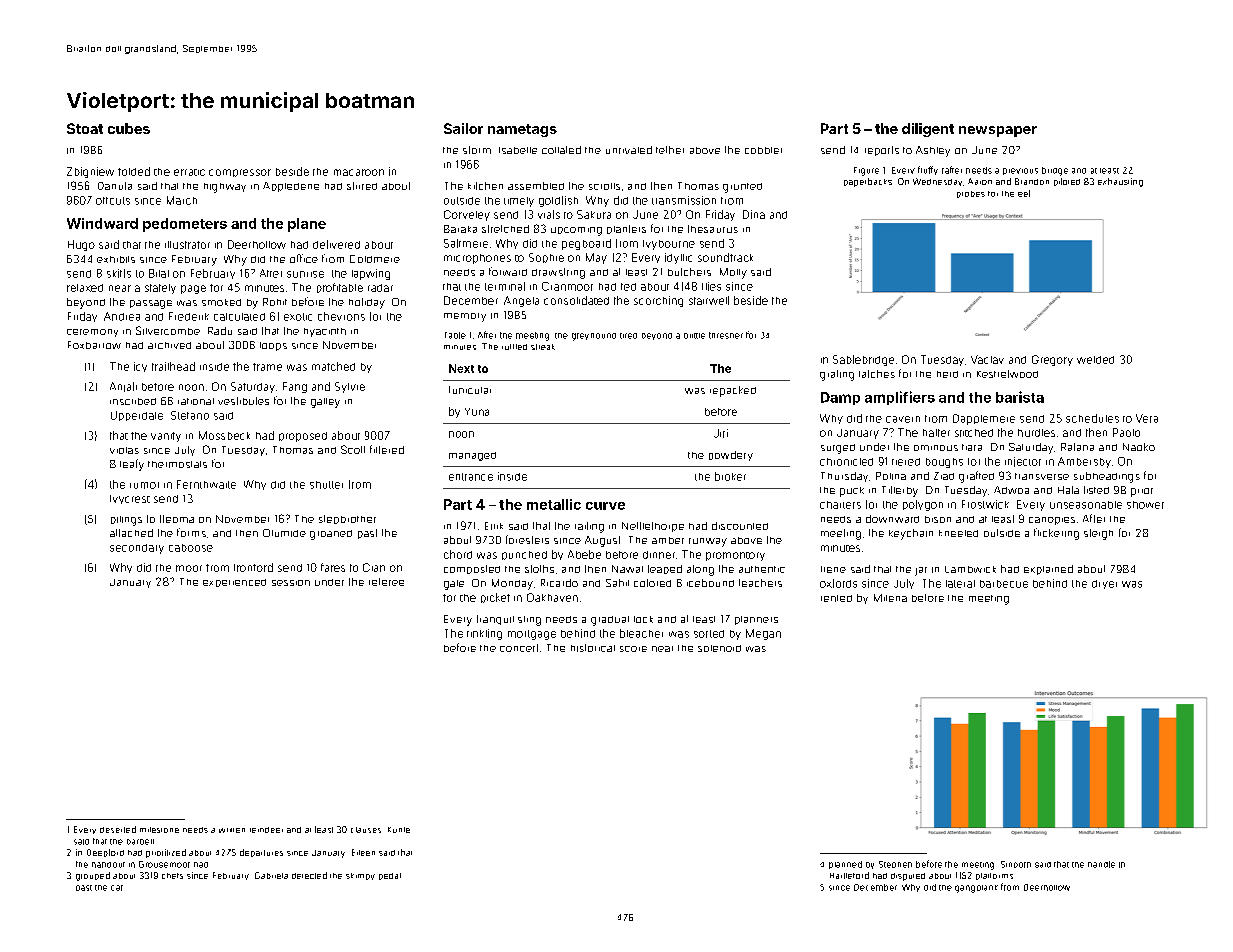  Describe the element at coordinates (132, 465) in the page. I see `leafy` at that location.
